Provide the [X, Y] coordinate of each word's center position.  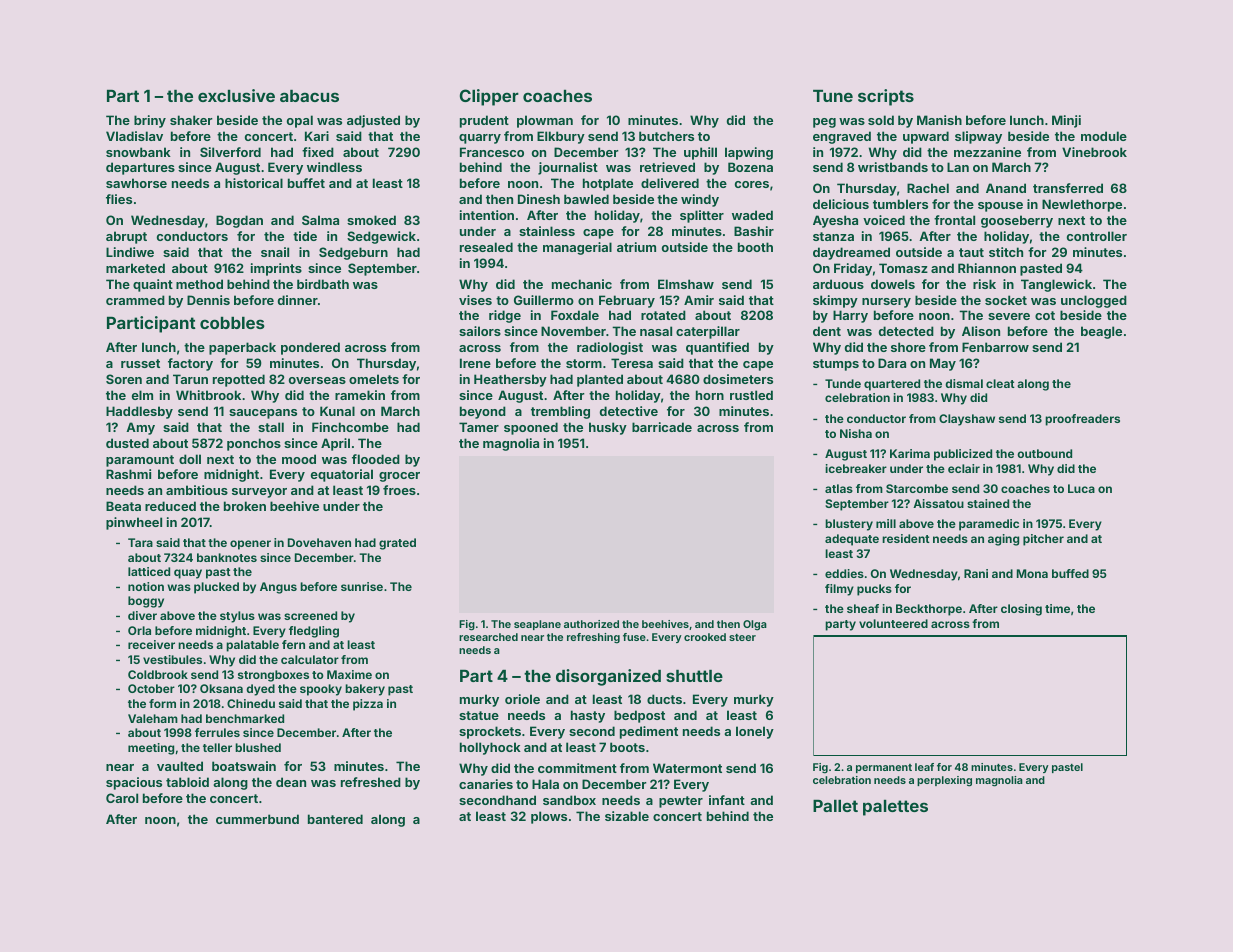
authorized [591, 624]
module [1104, 136]
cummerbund [257, 819]
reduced [170, 506]
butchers [666, 136]
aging [1003, 540]
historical [254, 183]
